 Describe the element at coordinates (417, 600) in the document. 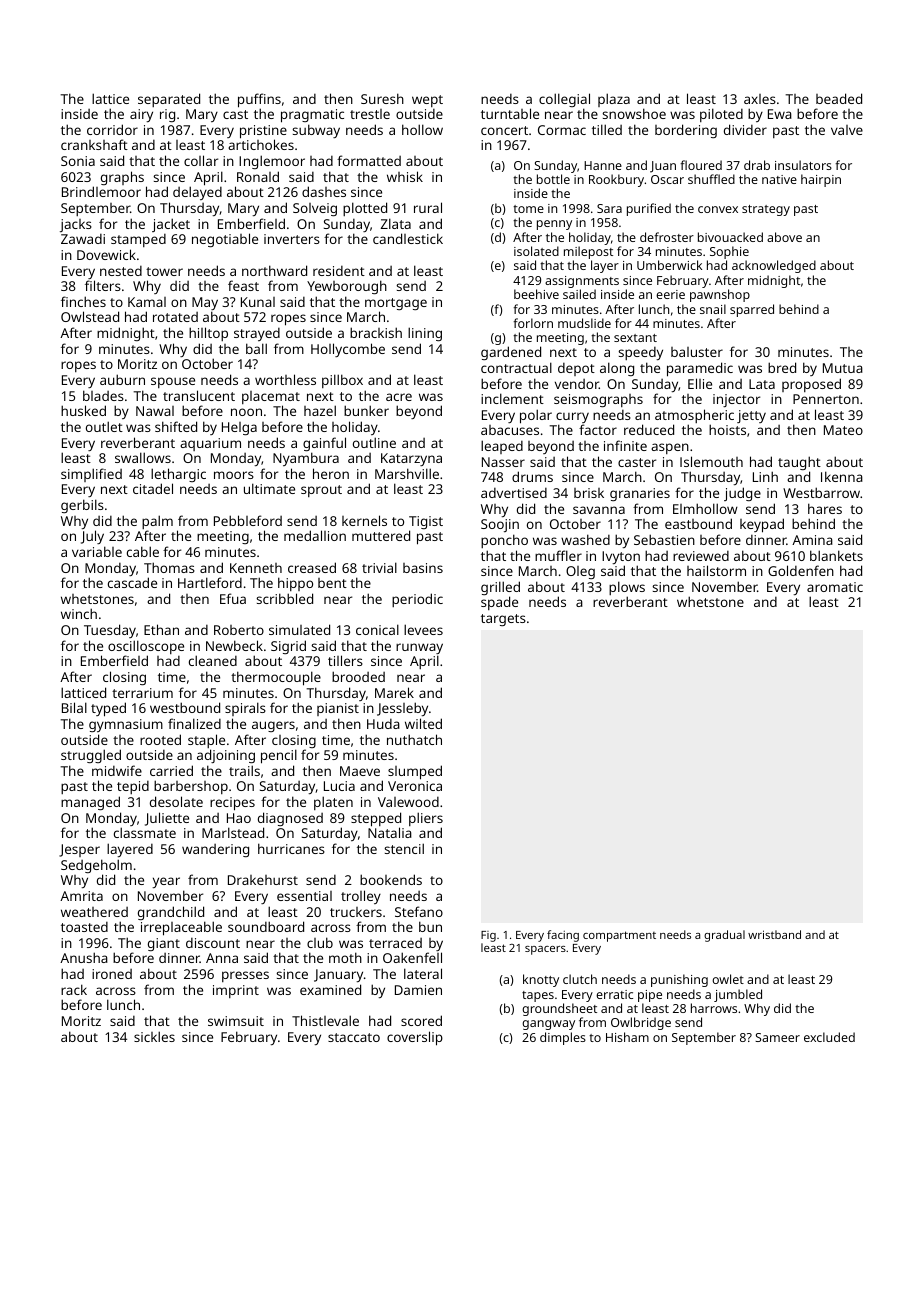

I see `periodic` at that location.
